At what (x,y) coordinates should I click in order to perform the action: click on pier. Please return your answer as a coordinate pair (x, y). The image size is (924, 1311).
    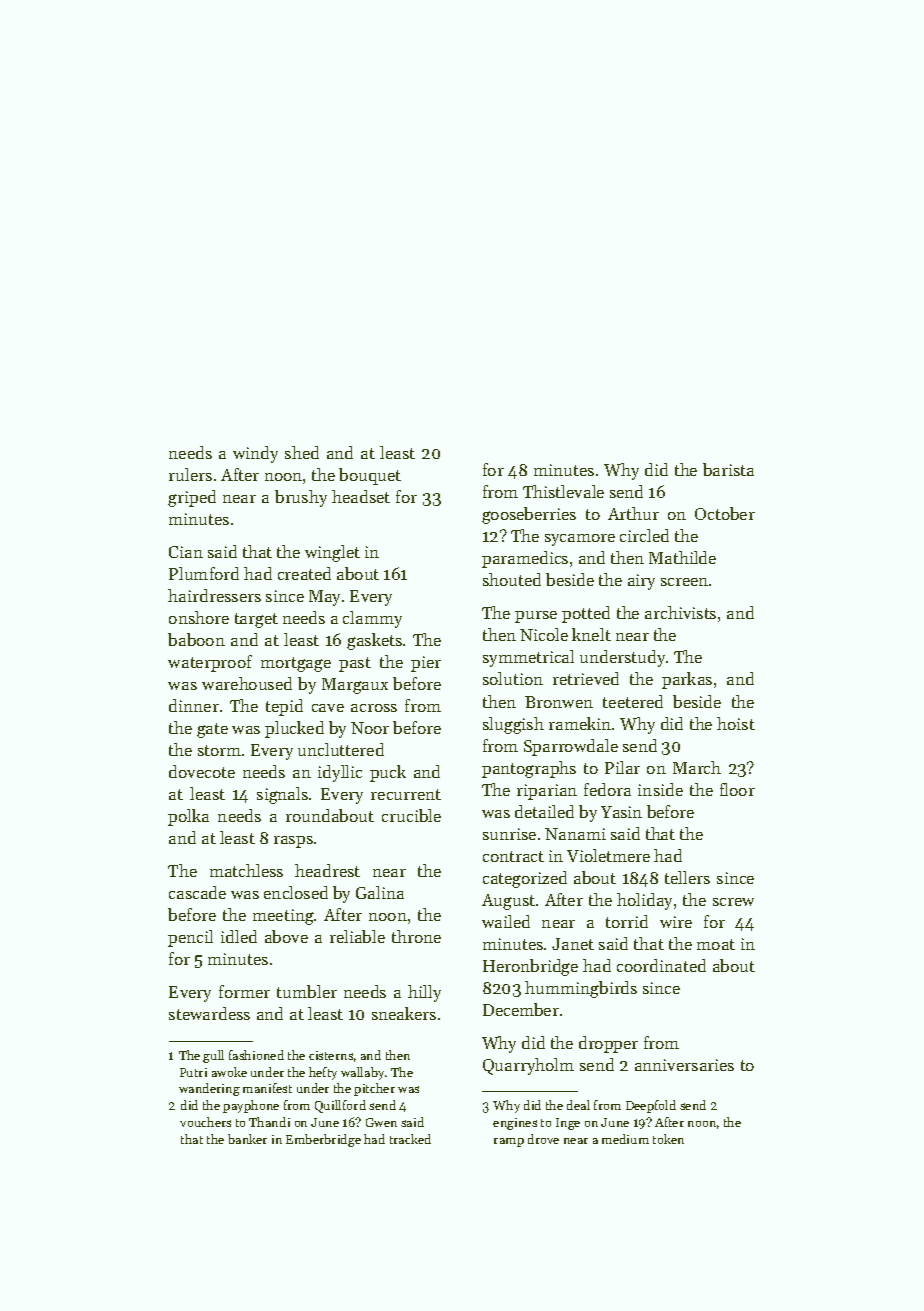
    Looking at the image, I should click on (426, 664).
